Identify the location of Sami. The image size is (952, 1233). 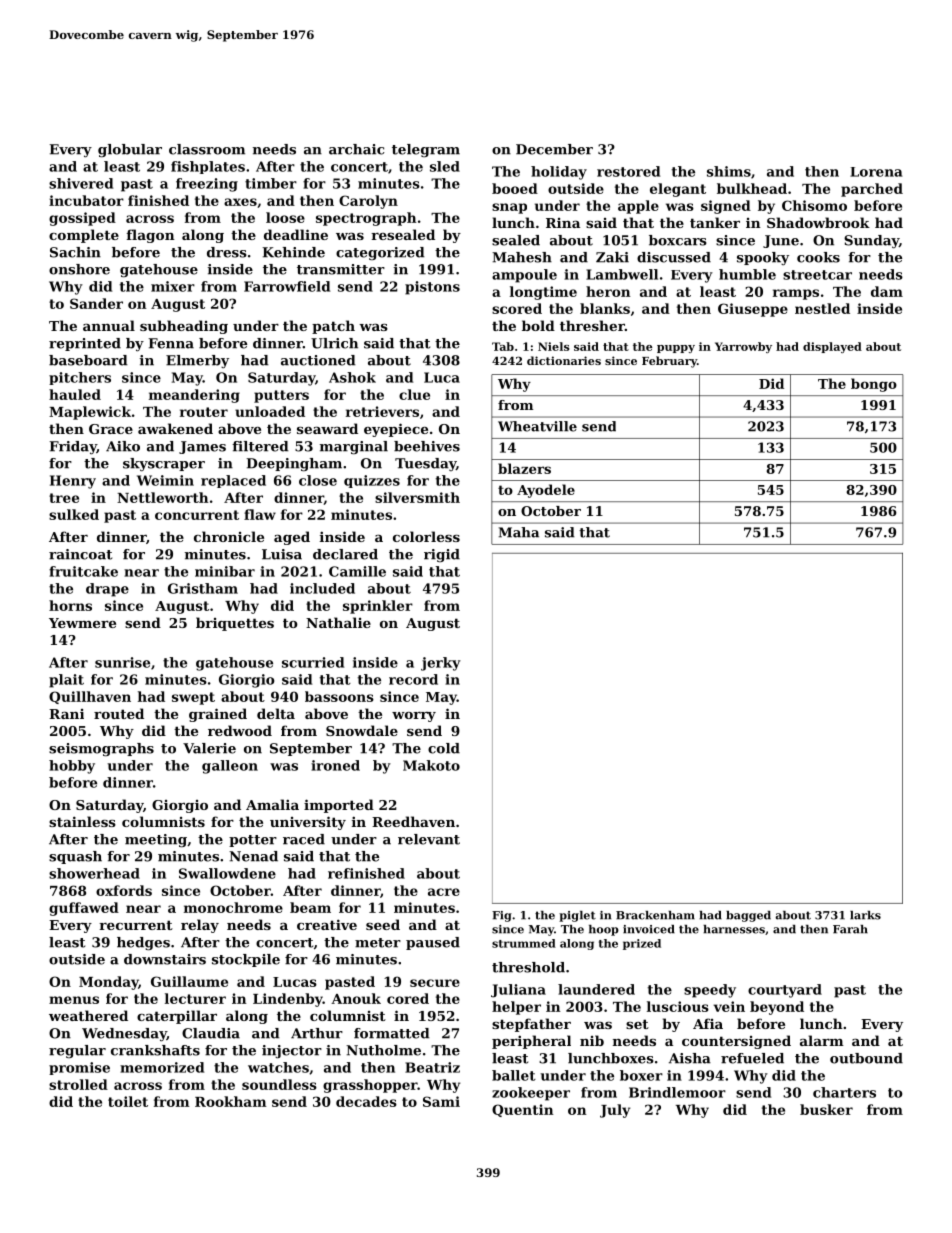
(441, 1101).
